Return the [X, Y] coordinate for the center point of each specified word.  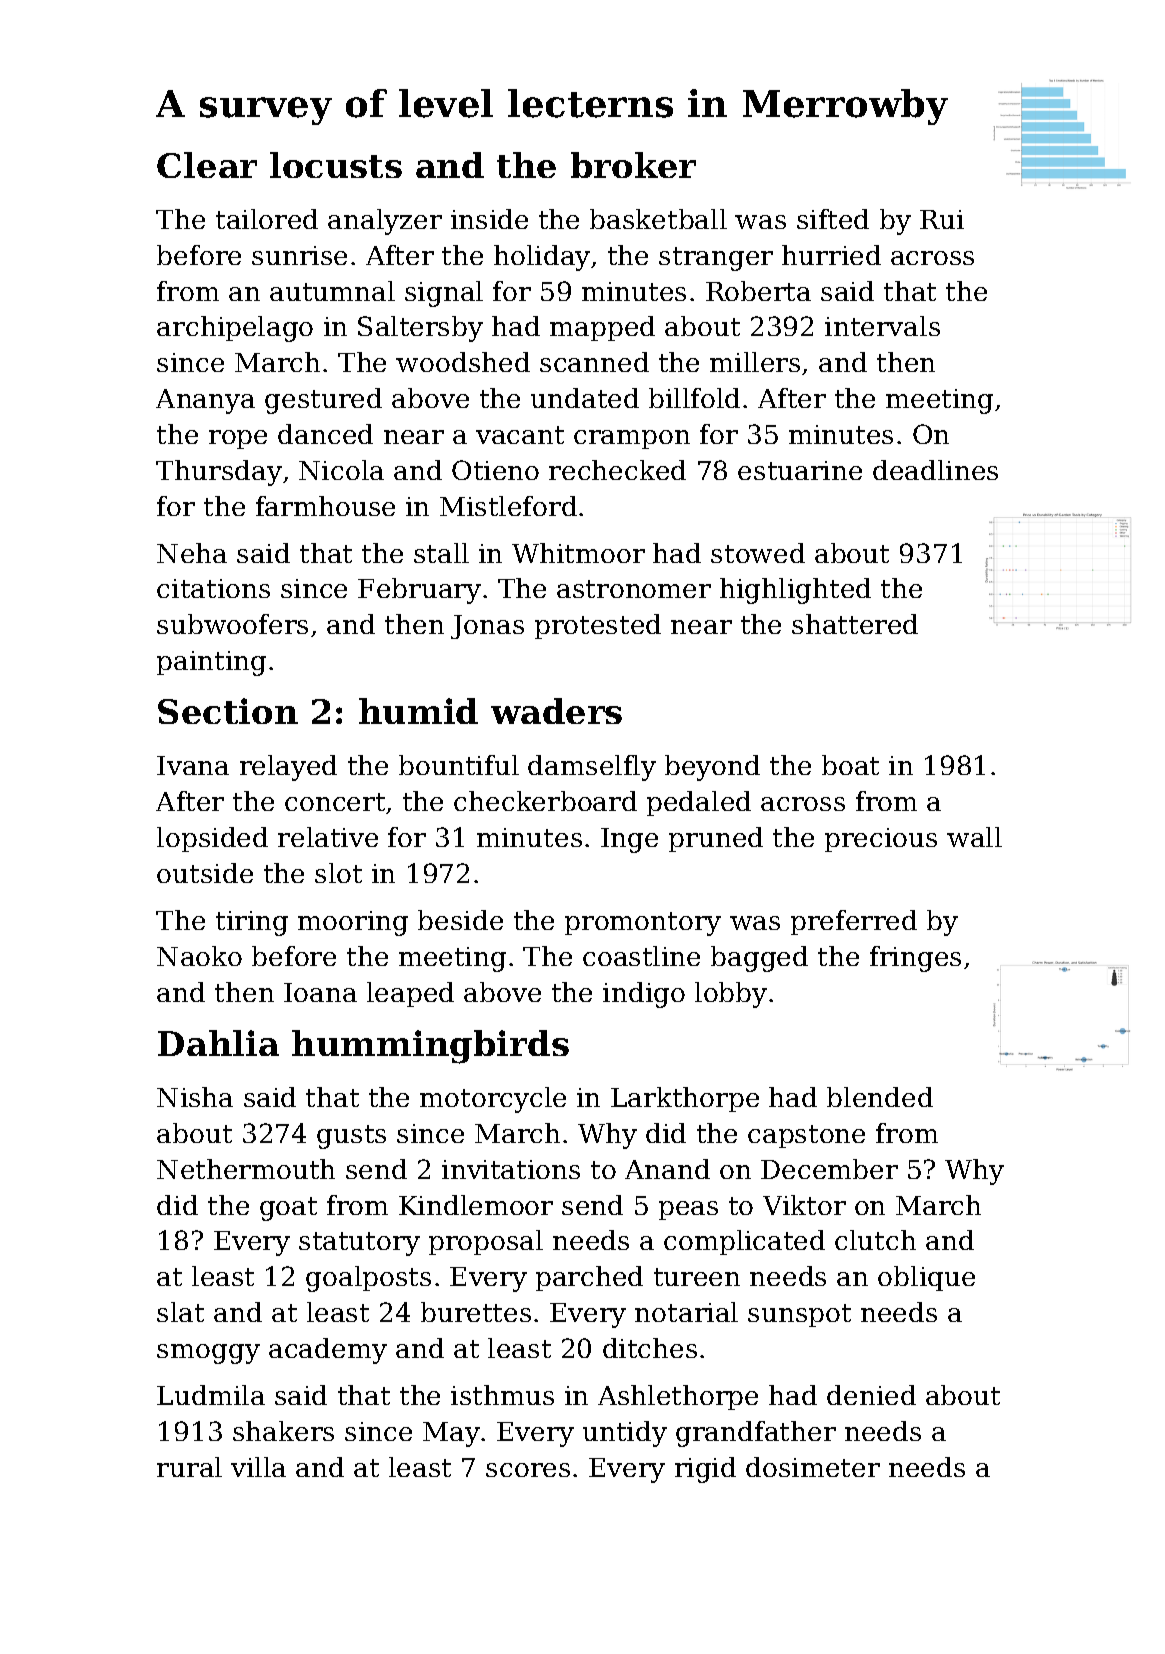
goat [288, 1209]
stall [441, 553]
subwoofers [232, 624]
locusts [336, 165]
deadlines [935, 470]
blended [880, 1097]
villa [258, 1467]
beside [460, 920]
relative [328, 837]
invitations [511, 1169]
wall [974, 837]
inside [489, 219]
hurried [831, 255]
